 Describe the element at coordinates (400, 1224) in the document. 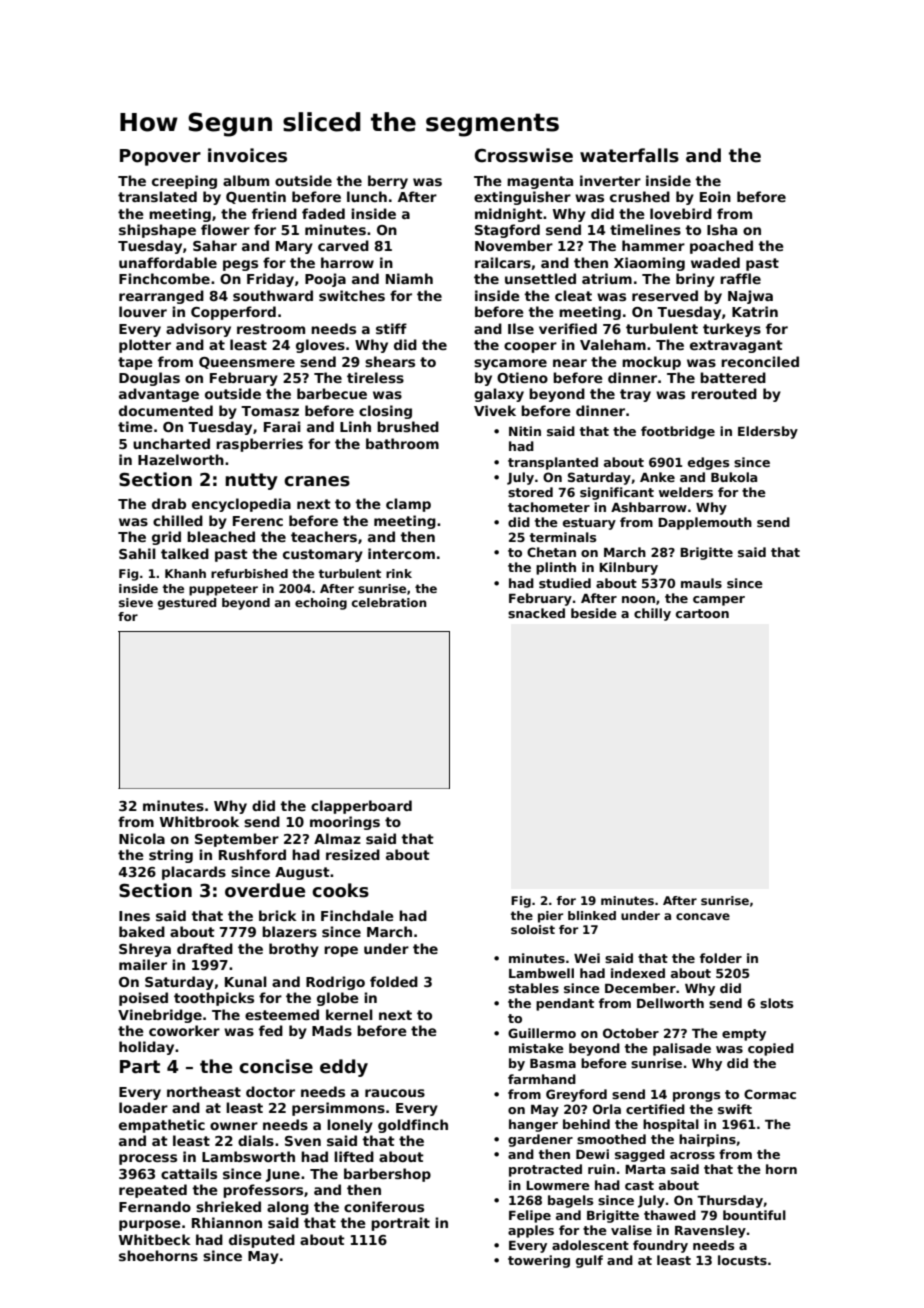

I see `portrait` at that location.
